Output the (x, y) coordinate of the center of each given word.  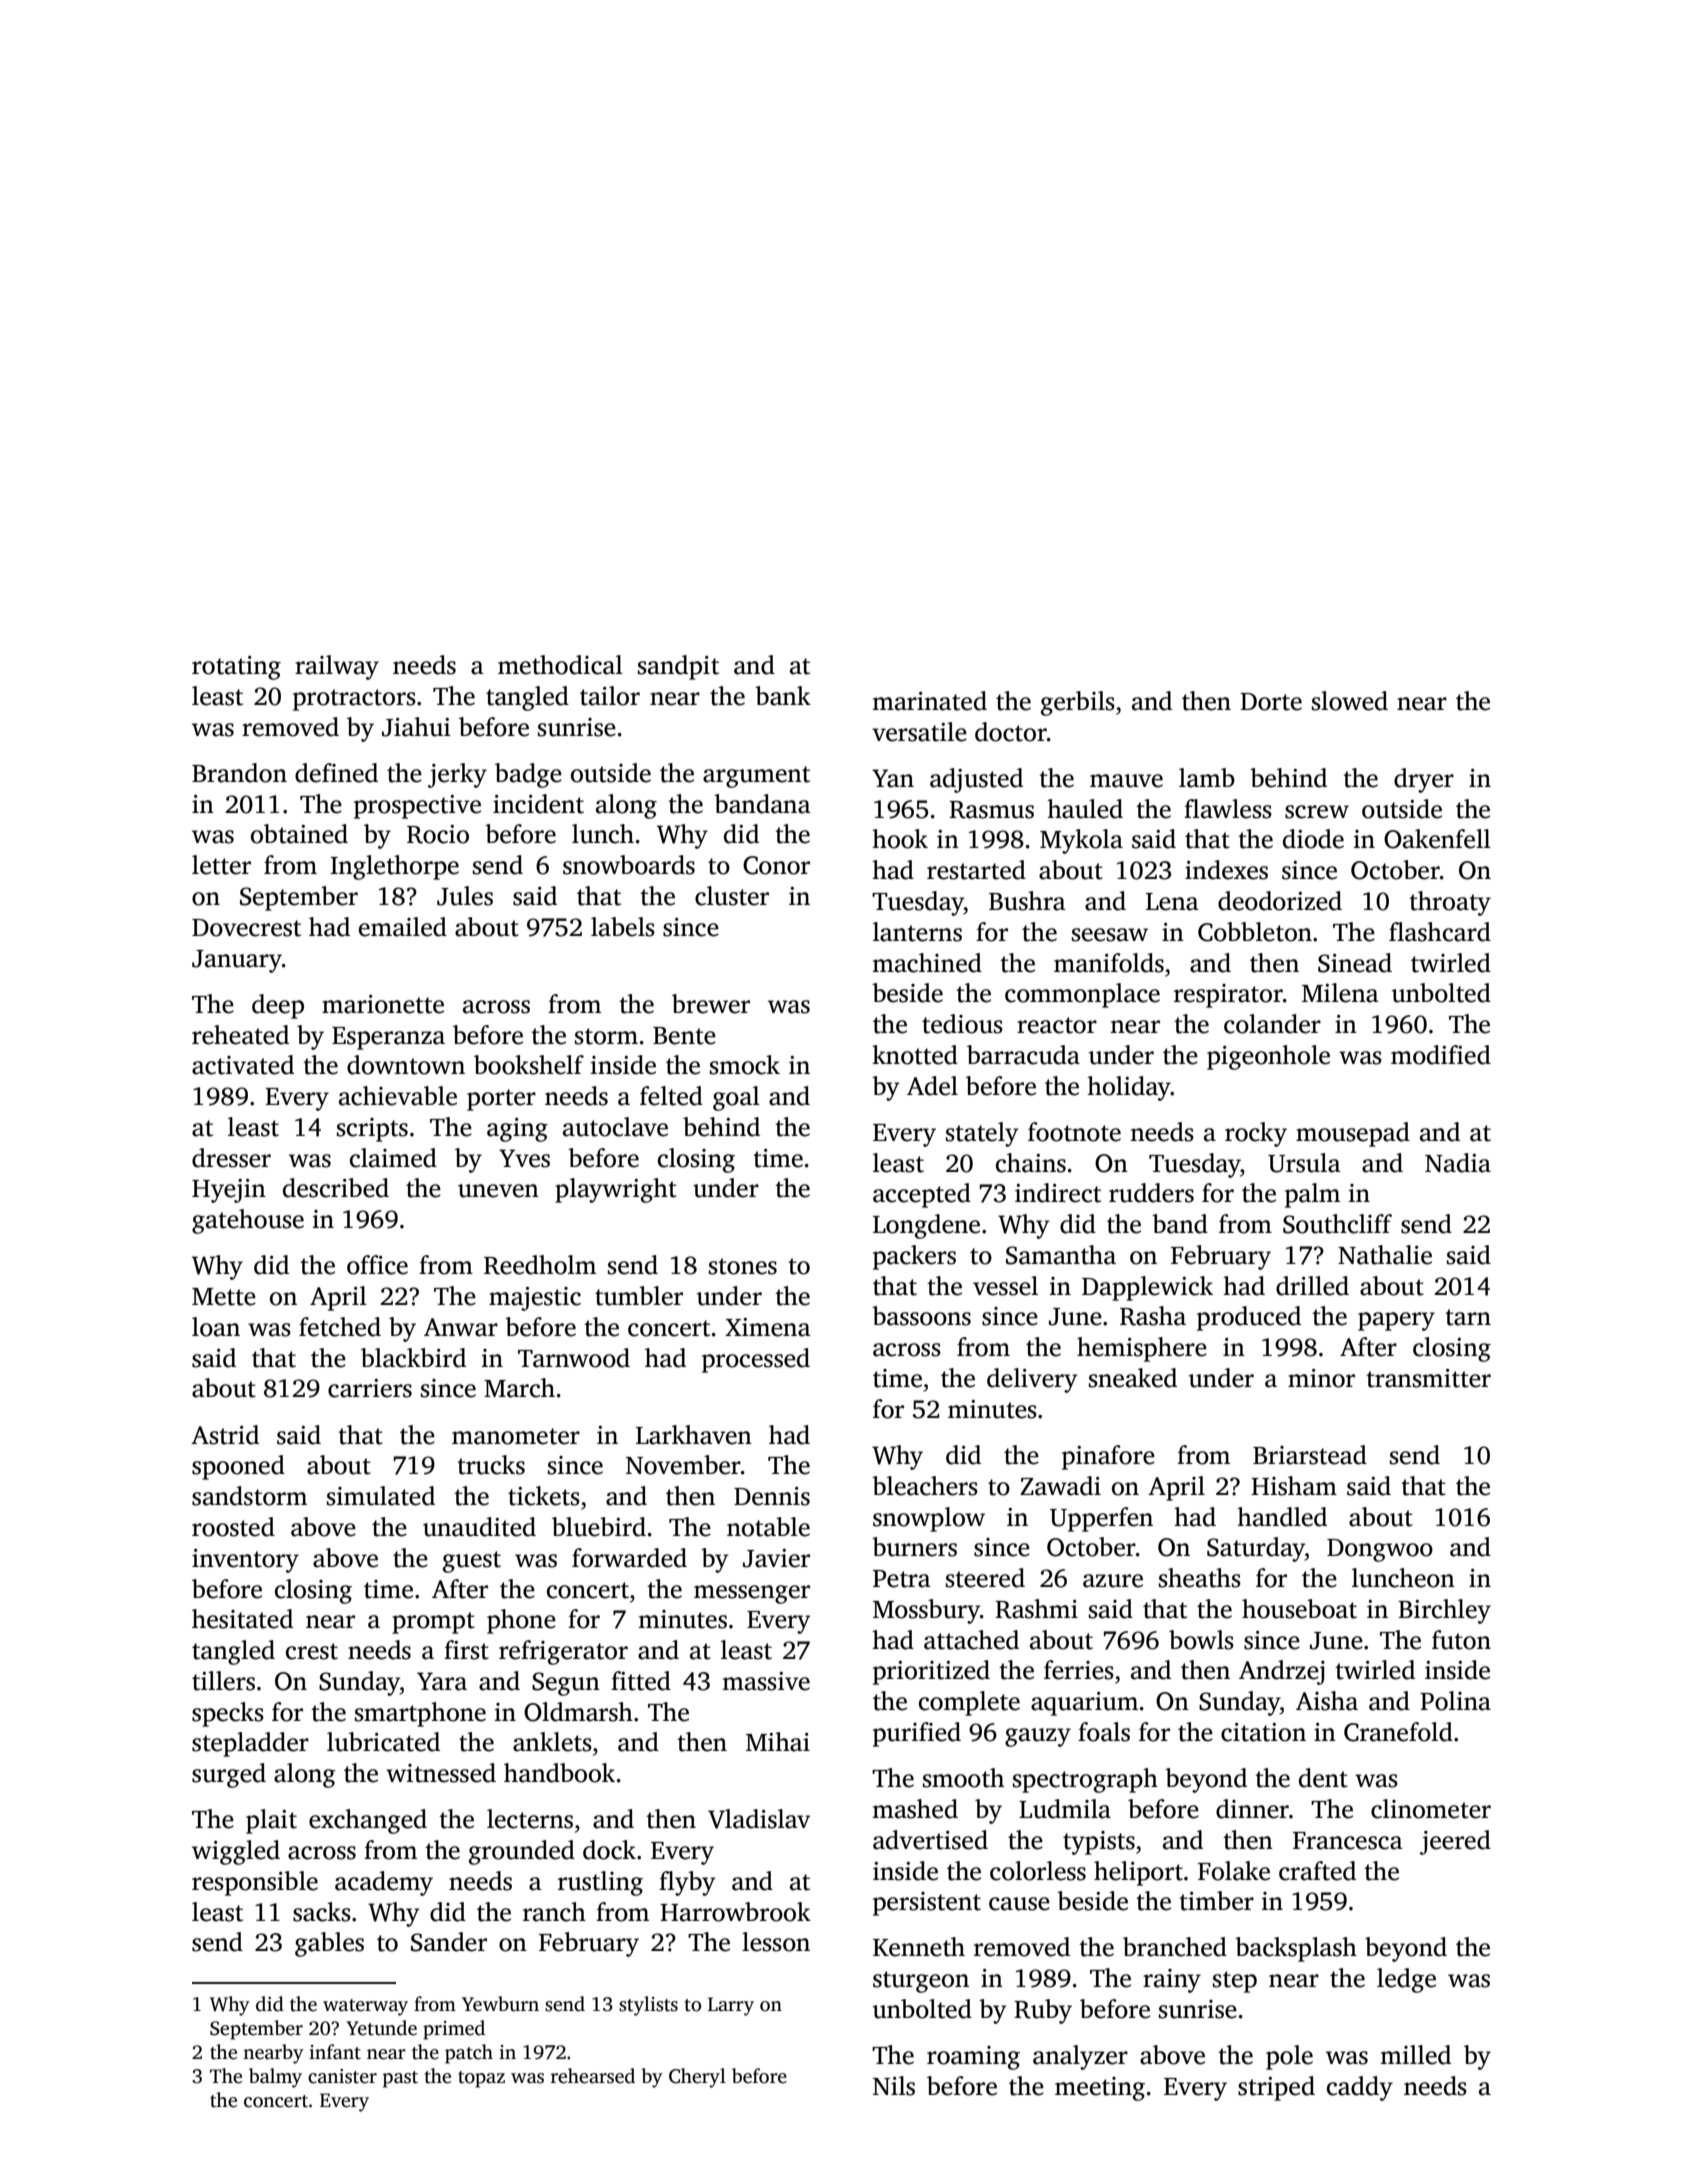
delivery (1032, 1380)
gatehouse (248, 1221)
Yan (893, 778)
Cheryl (697, 2078)
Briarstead (1310, 1455)
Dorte (1271, 702)
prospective (417, 807)
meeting (1100, 2089)
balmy (275, 2078)
